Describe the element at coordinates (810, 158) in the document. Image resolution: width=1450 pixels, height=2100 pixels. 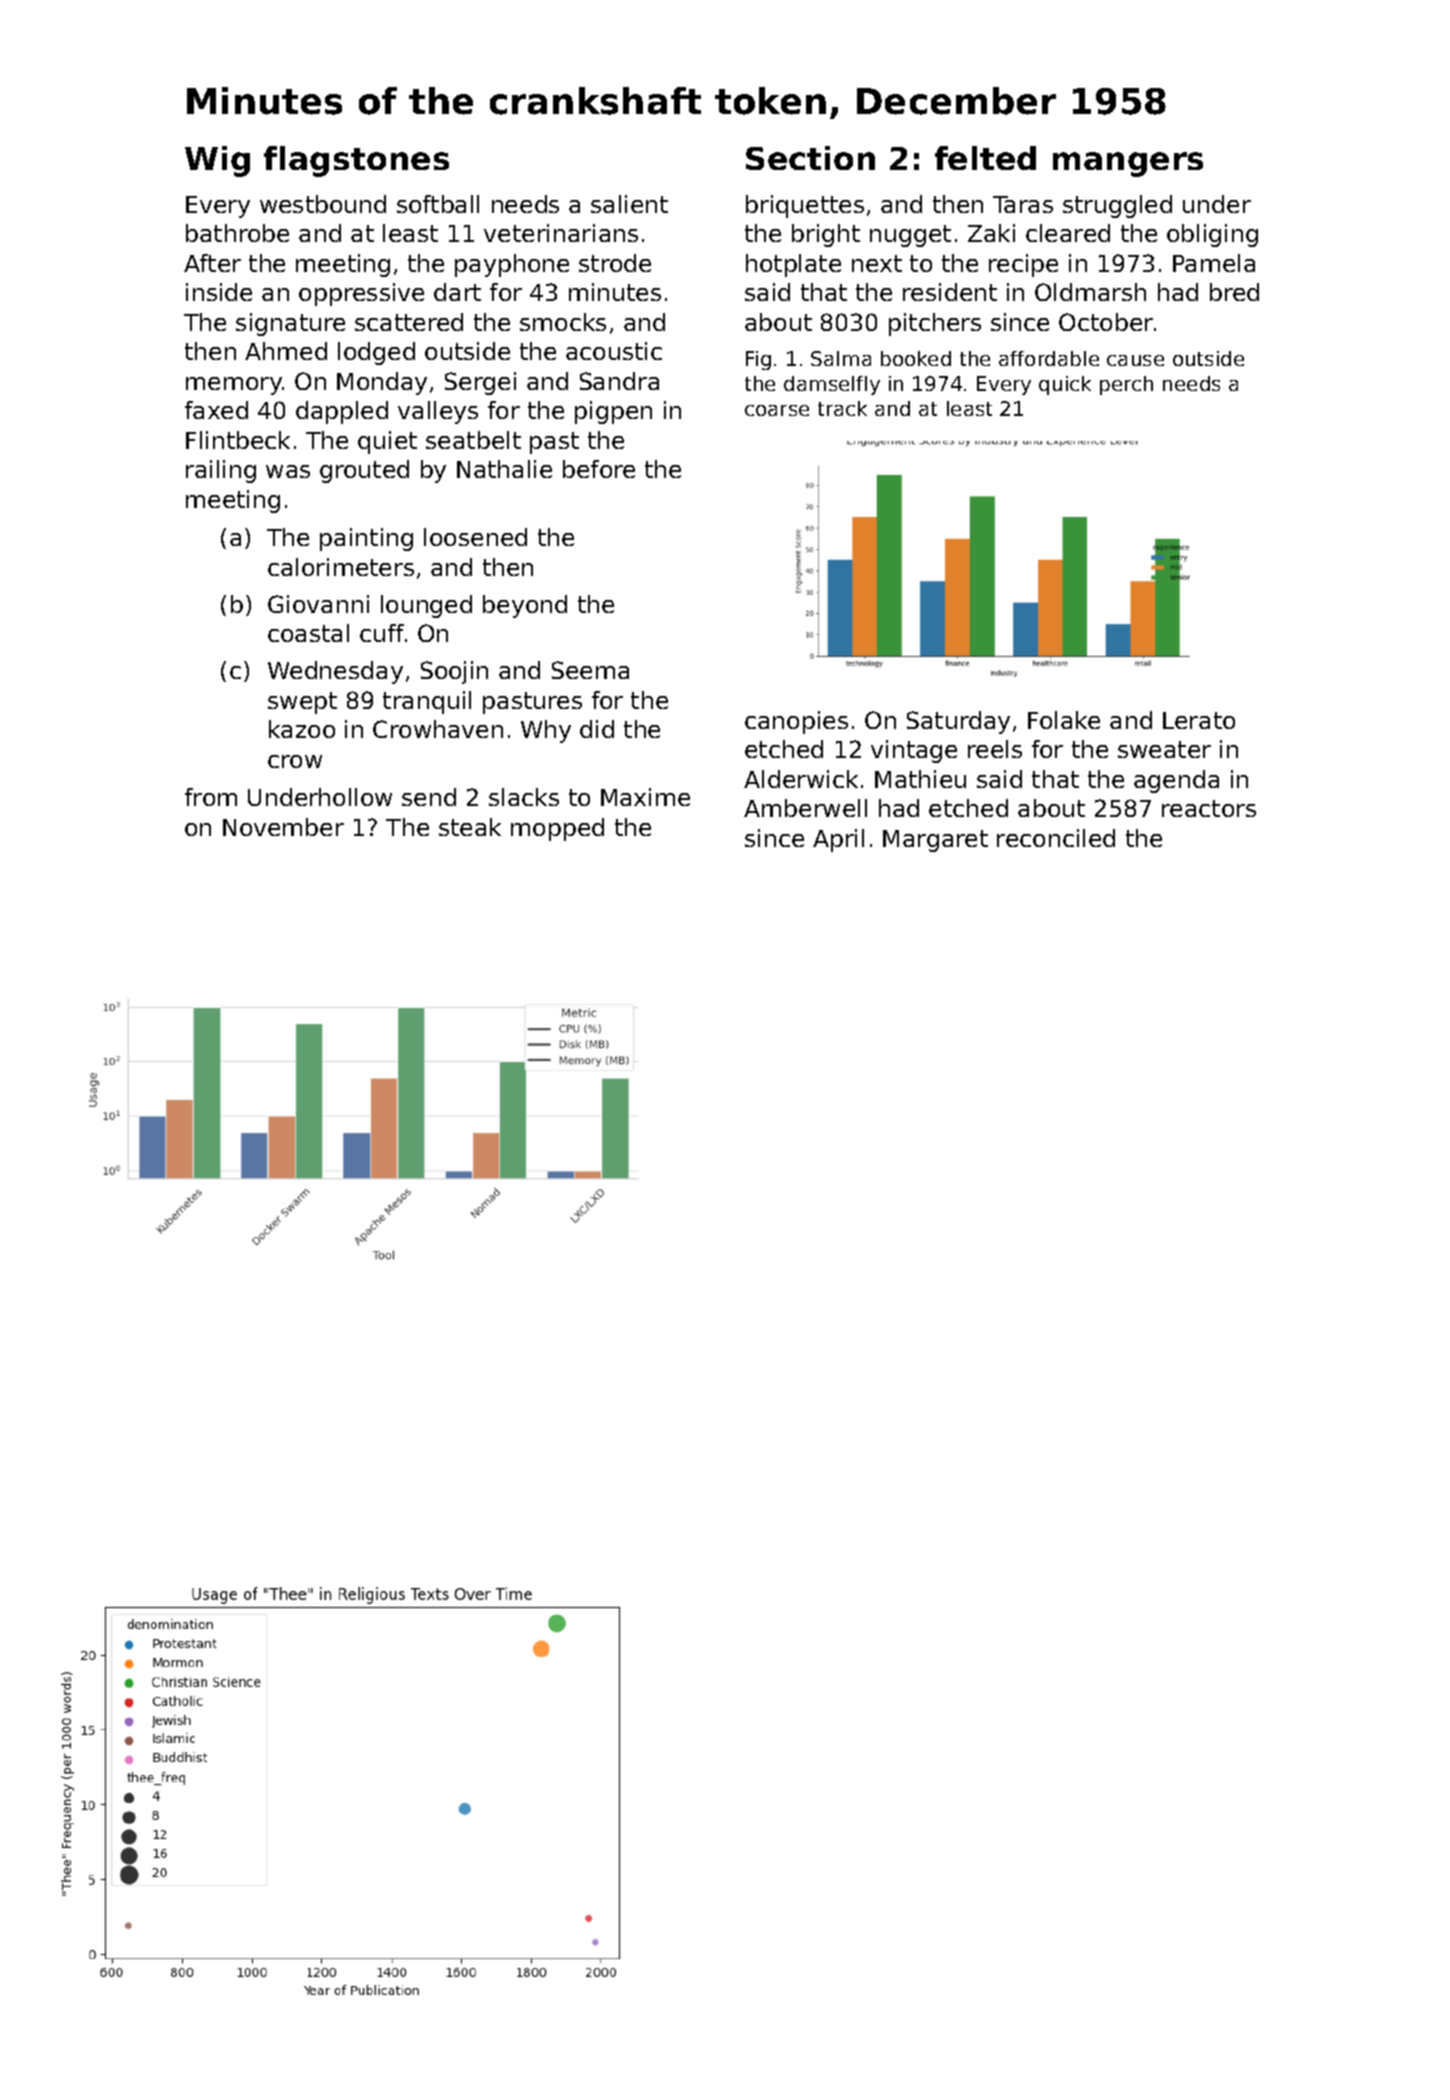
I see `Section` at that location.
